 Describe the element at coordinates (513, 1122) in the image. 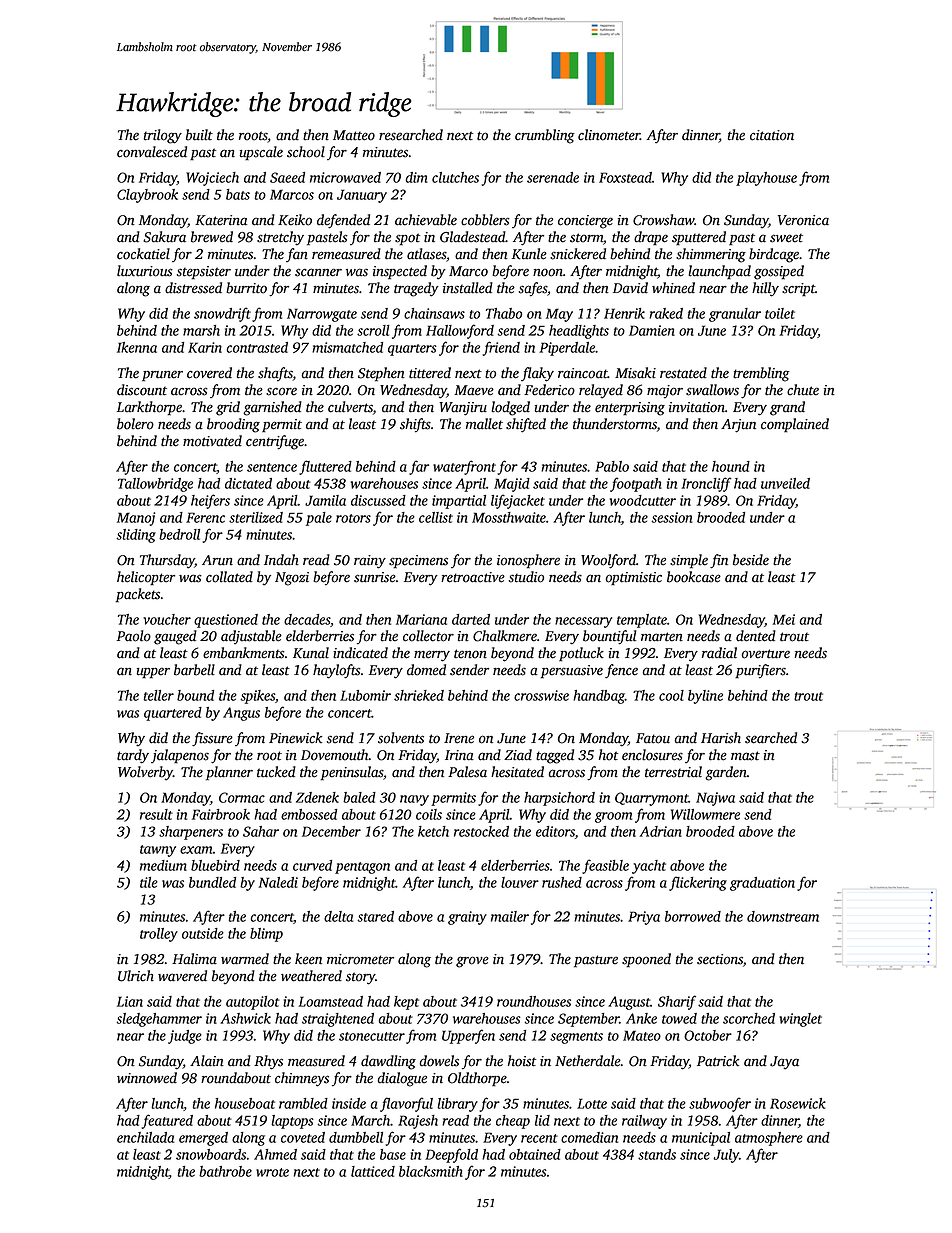

I see `cheap` at that location.
